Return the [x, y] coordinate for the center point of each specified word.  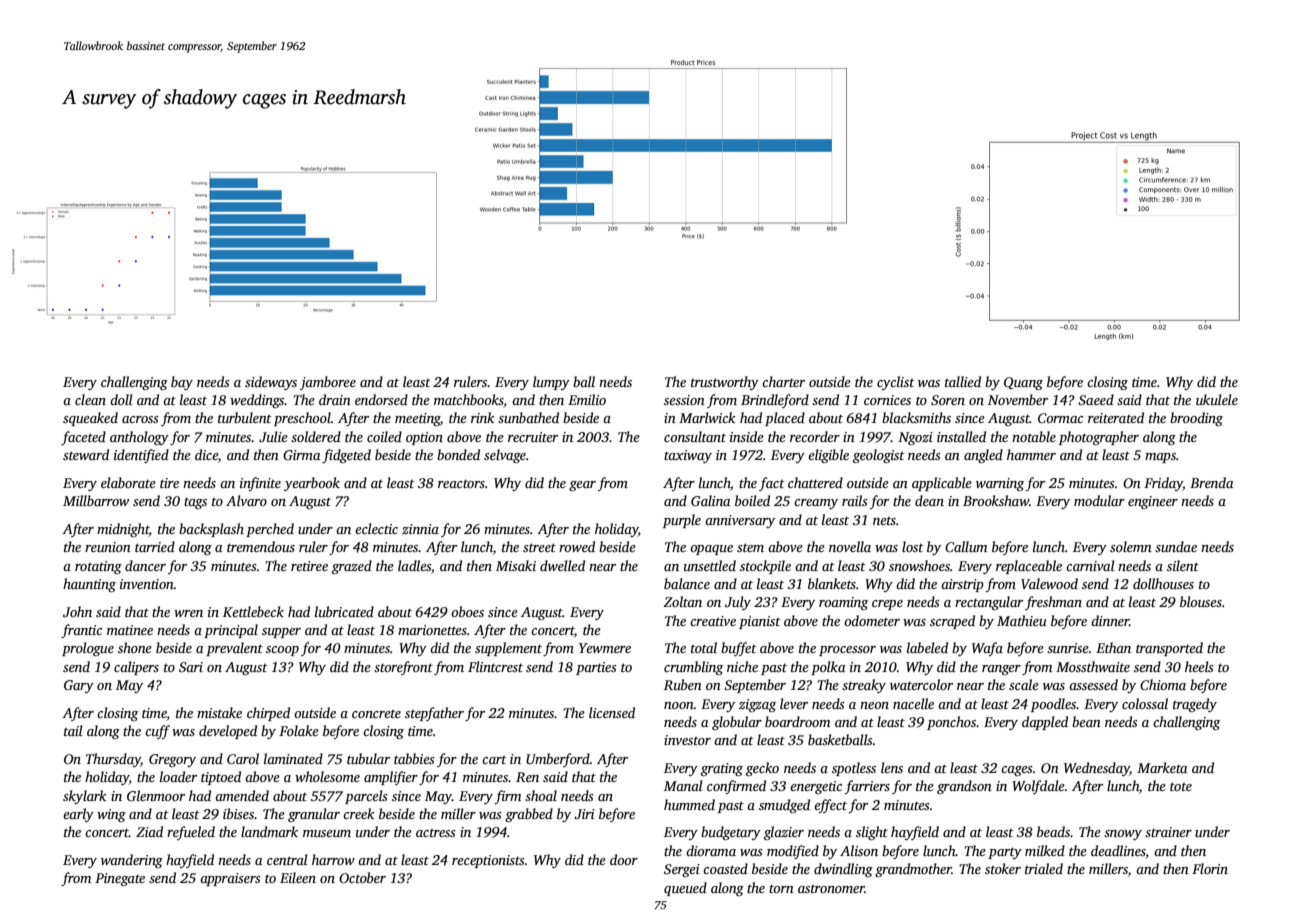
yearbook [312, 484]
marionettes [432, 630]
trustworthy [725, 383]
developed [228, 732]
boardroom [797, 721]
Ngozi [915, 438]
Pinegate [120, 879]
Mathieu [1022, 620]
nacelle [913, 703]
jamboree [328, 383]
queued [685, 889]
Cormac [1060, 418]
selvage [505, 456]
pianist [760, 622]
